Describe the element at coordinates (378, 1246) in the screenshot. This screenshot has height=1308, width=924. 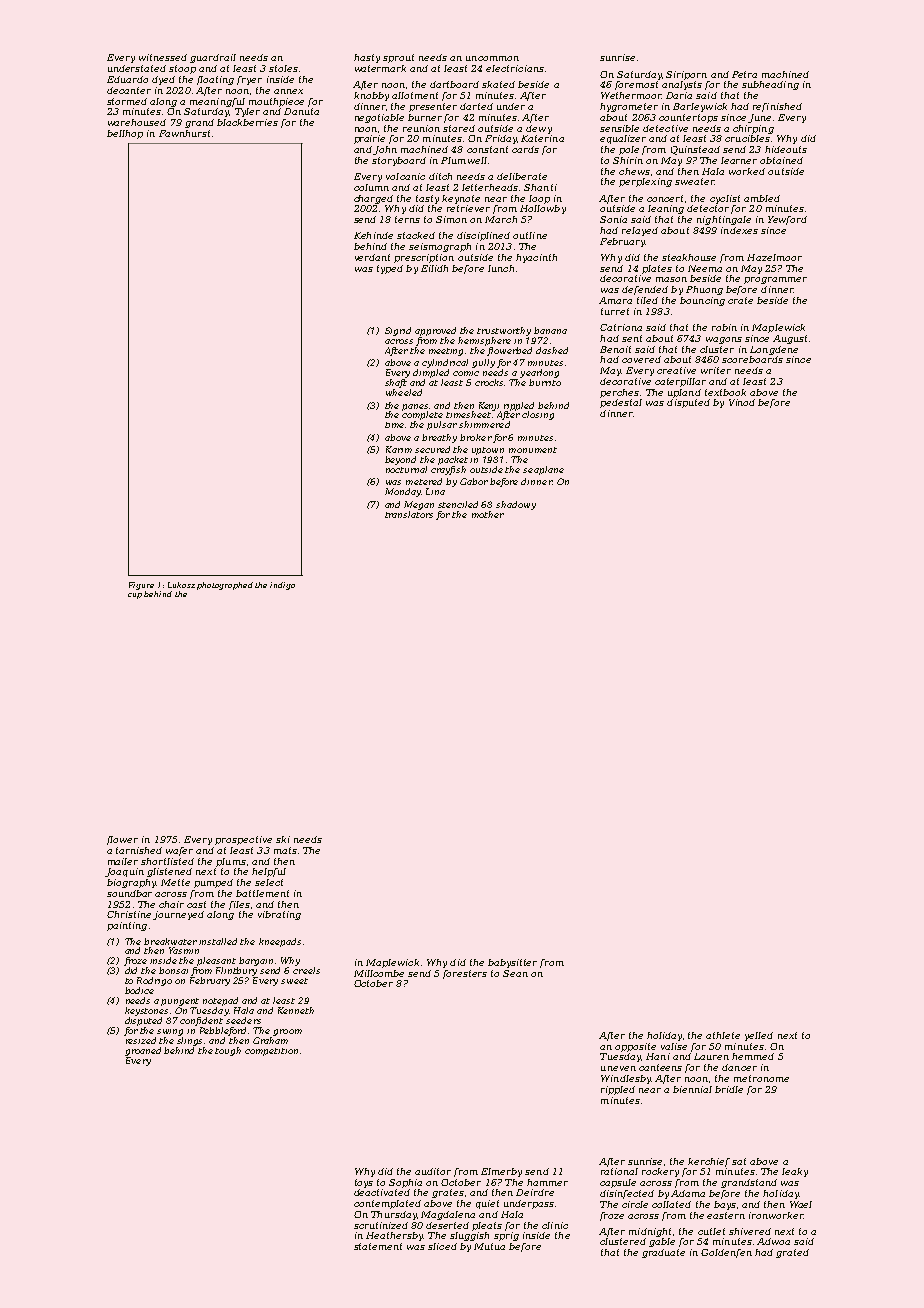
I see `statement` at that location.
